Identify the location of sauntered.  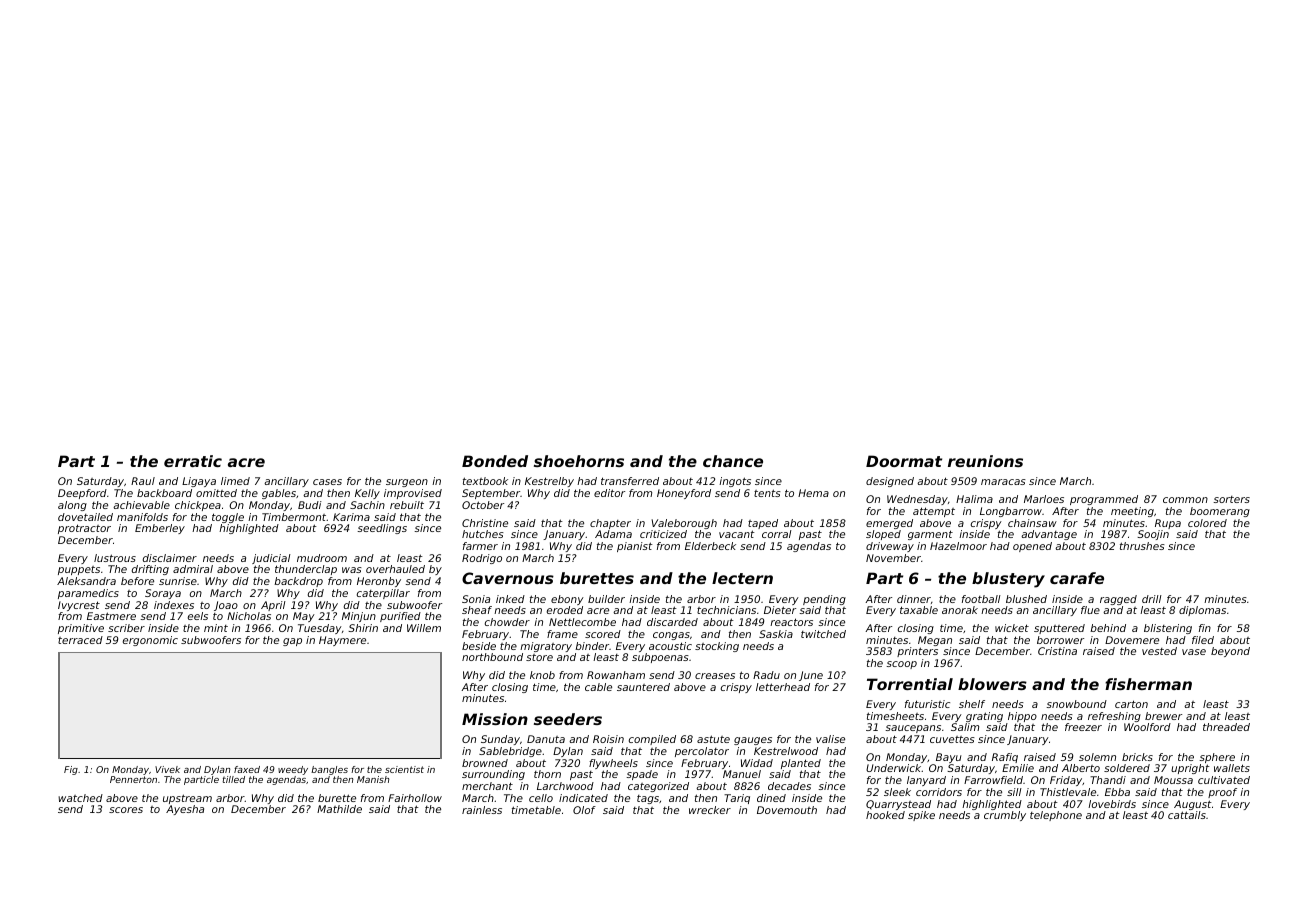
(643, 687).
